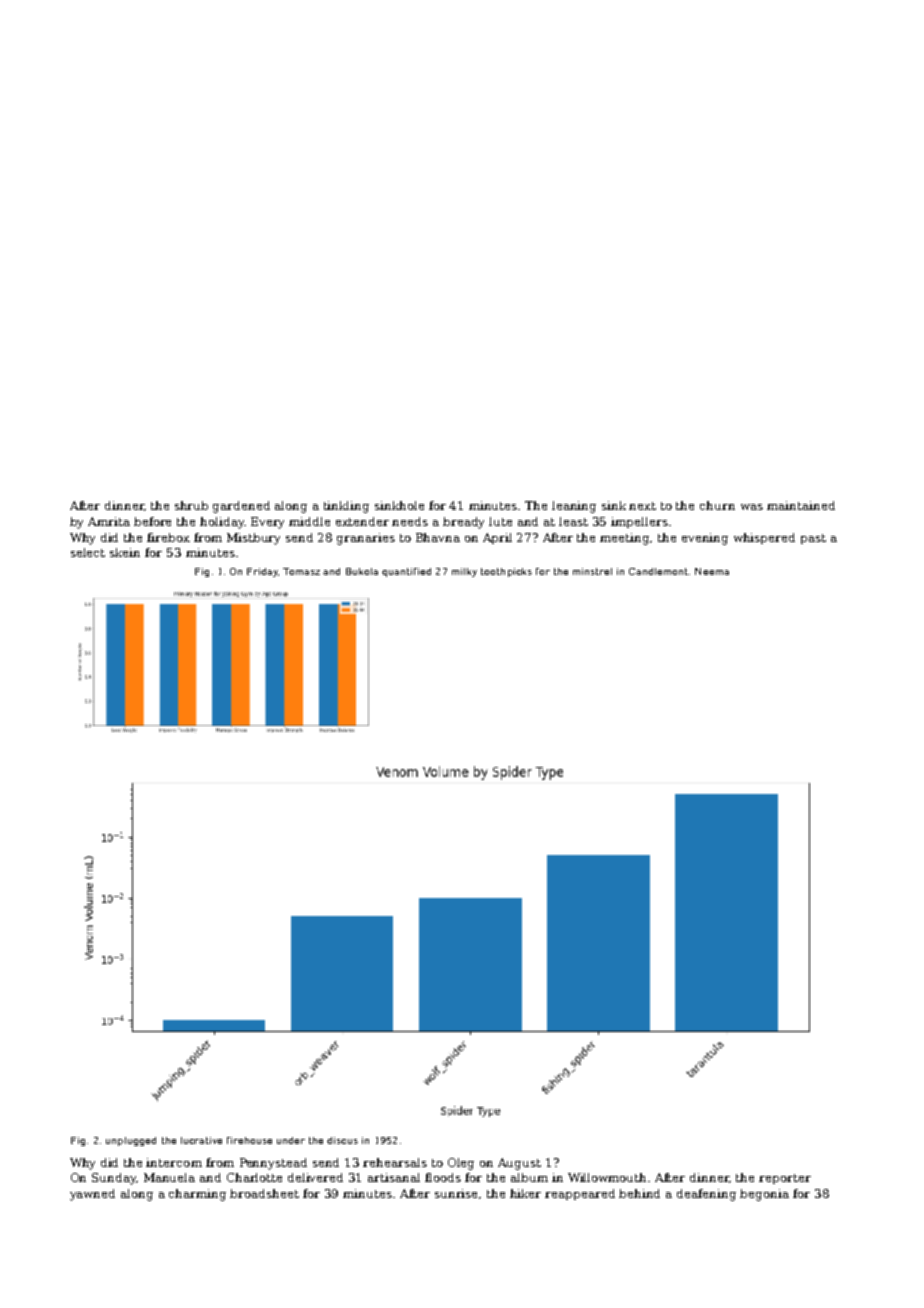  I want to click on churn, so click(717, 505).
